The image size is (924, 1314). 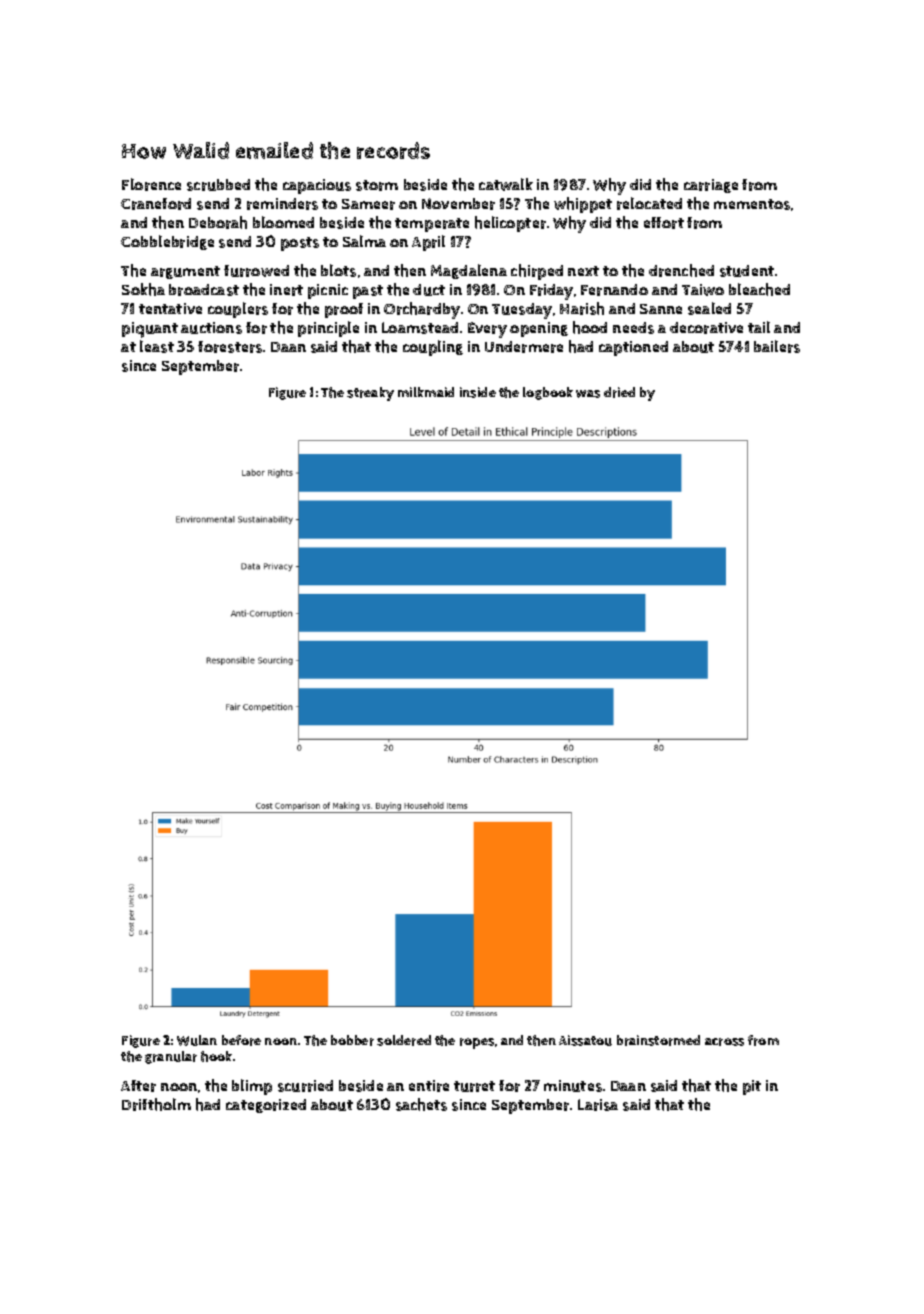 What do you see at coordinates (368, 204) in the screenshot?
I see `Sameer` at bounding box center [368, 204].
